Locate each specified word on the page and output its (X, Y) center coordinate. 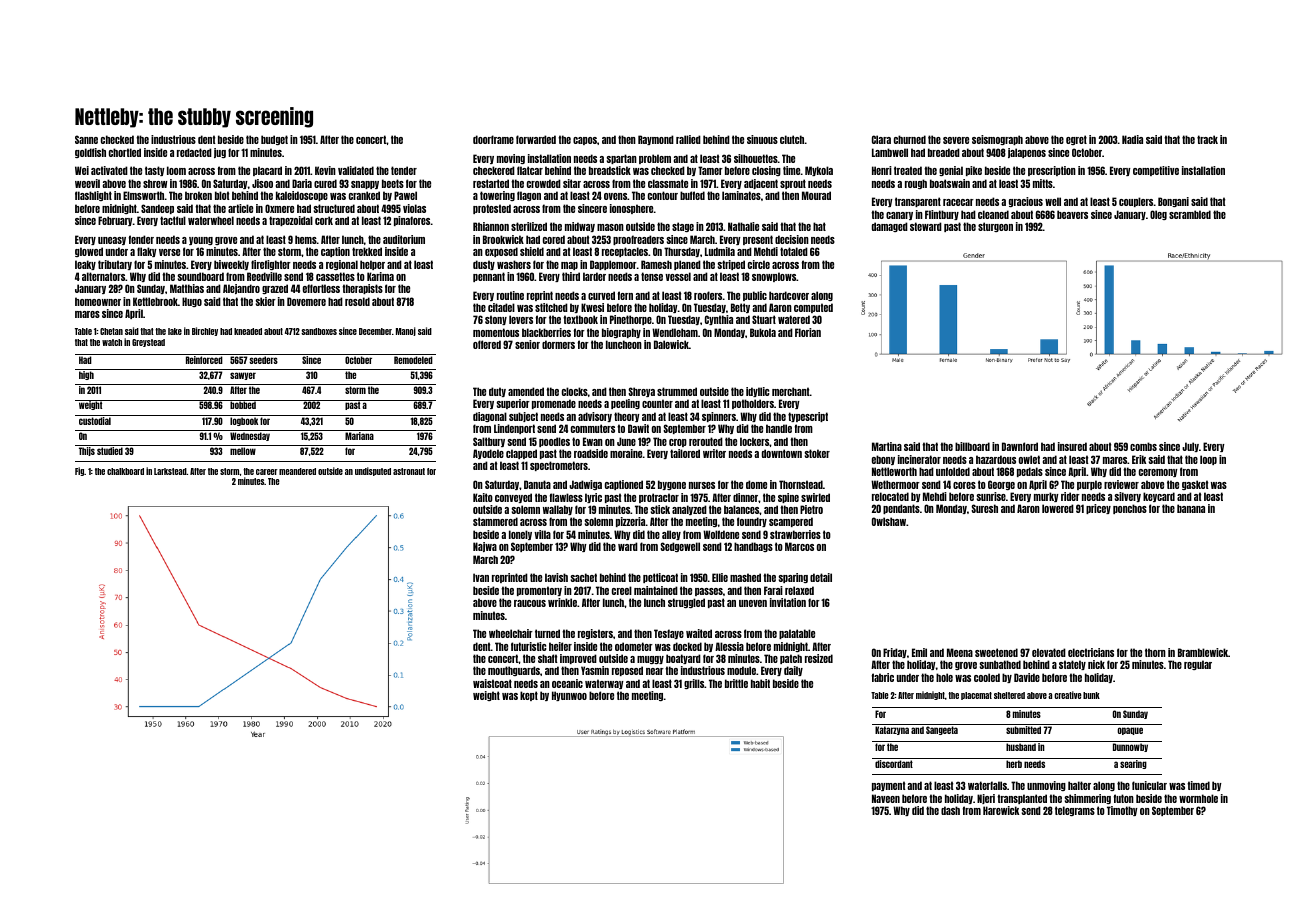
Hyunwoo (569, 696)
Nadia (1132, 139)
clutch (792, 139)
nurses (702, 485)
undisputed (373, 471)
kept (529, 696)
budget (274, 140)
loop (1208, 460)
